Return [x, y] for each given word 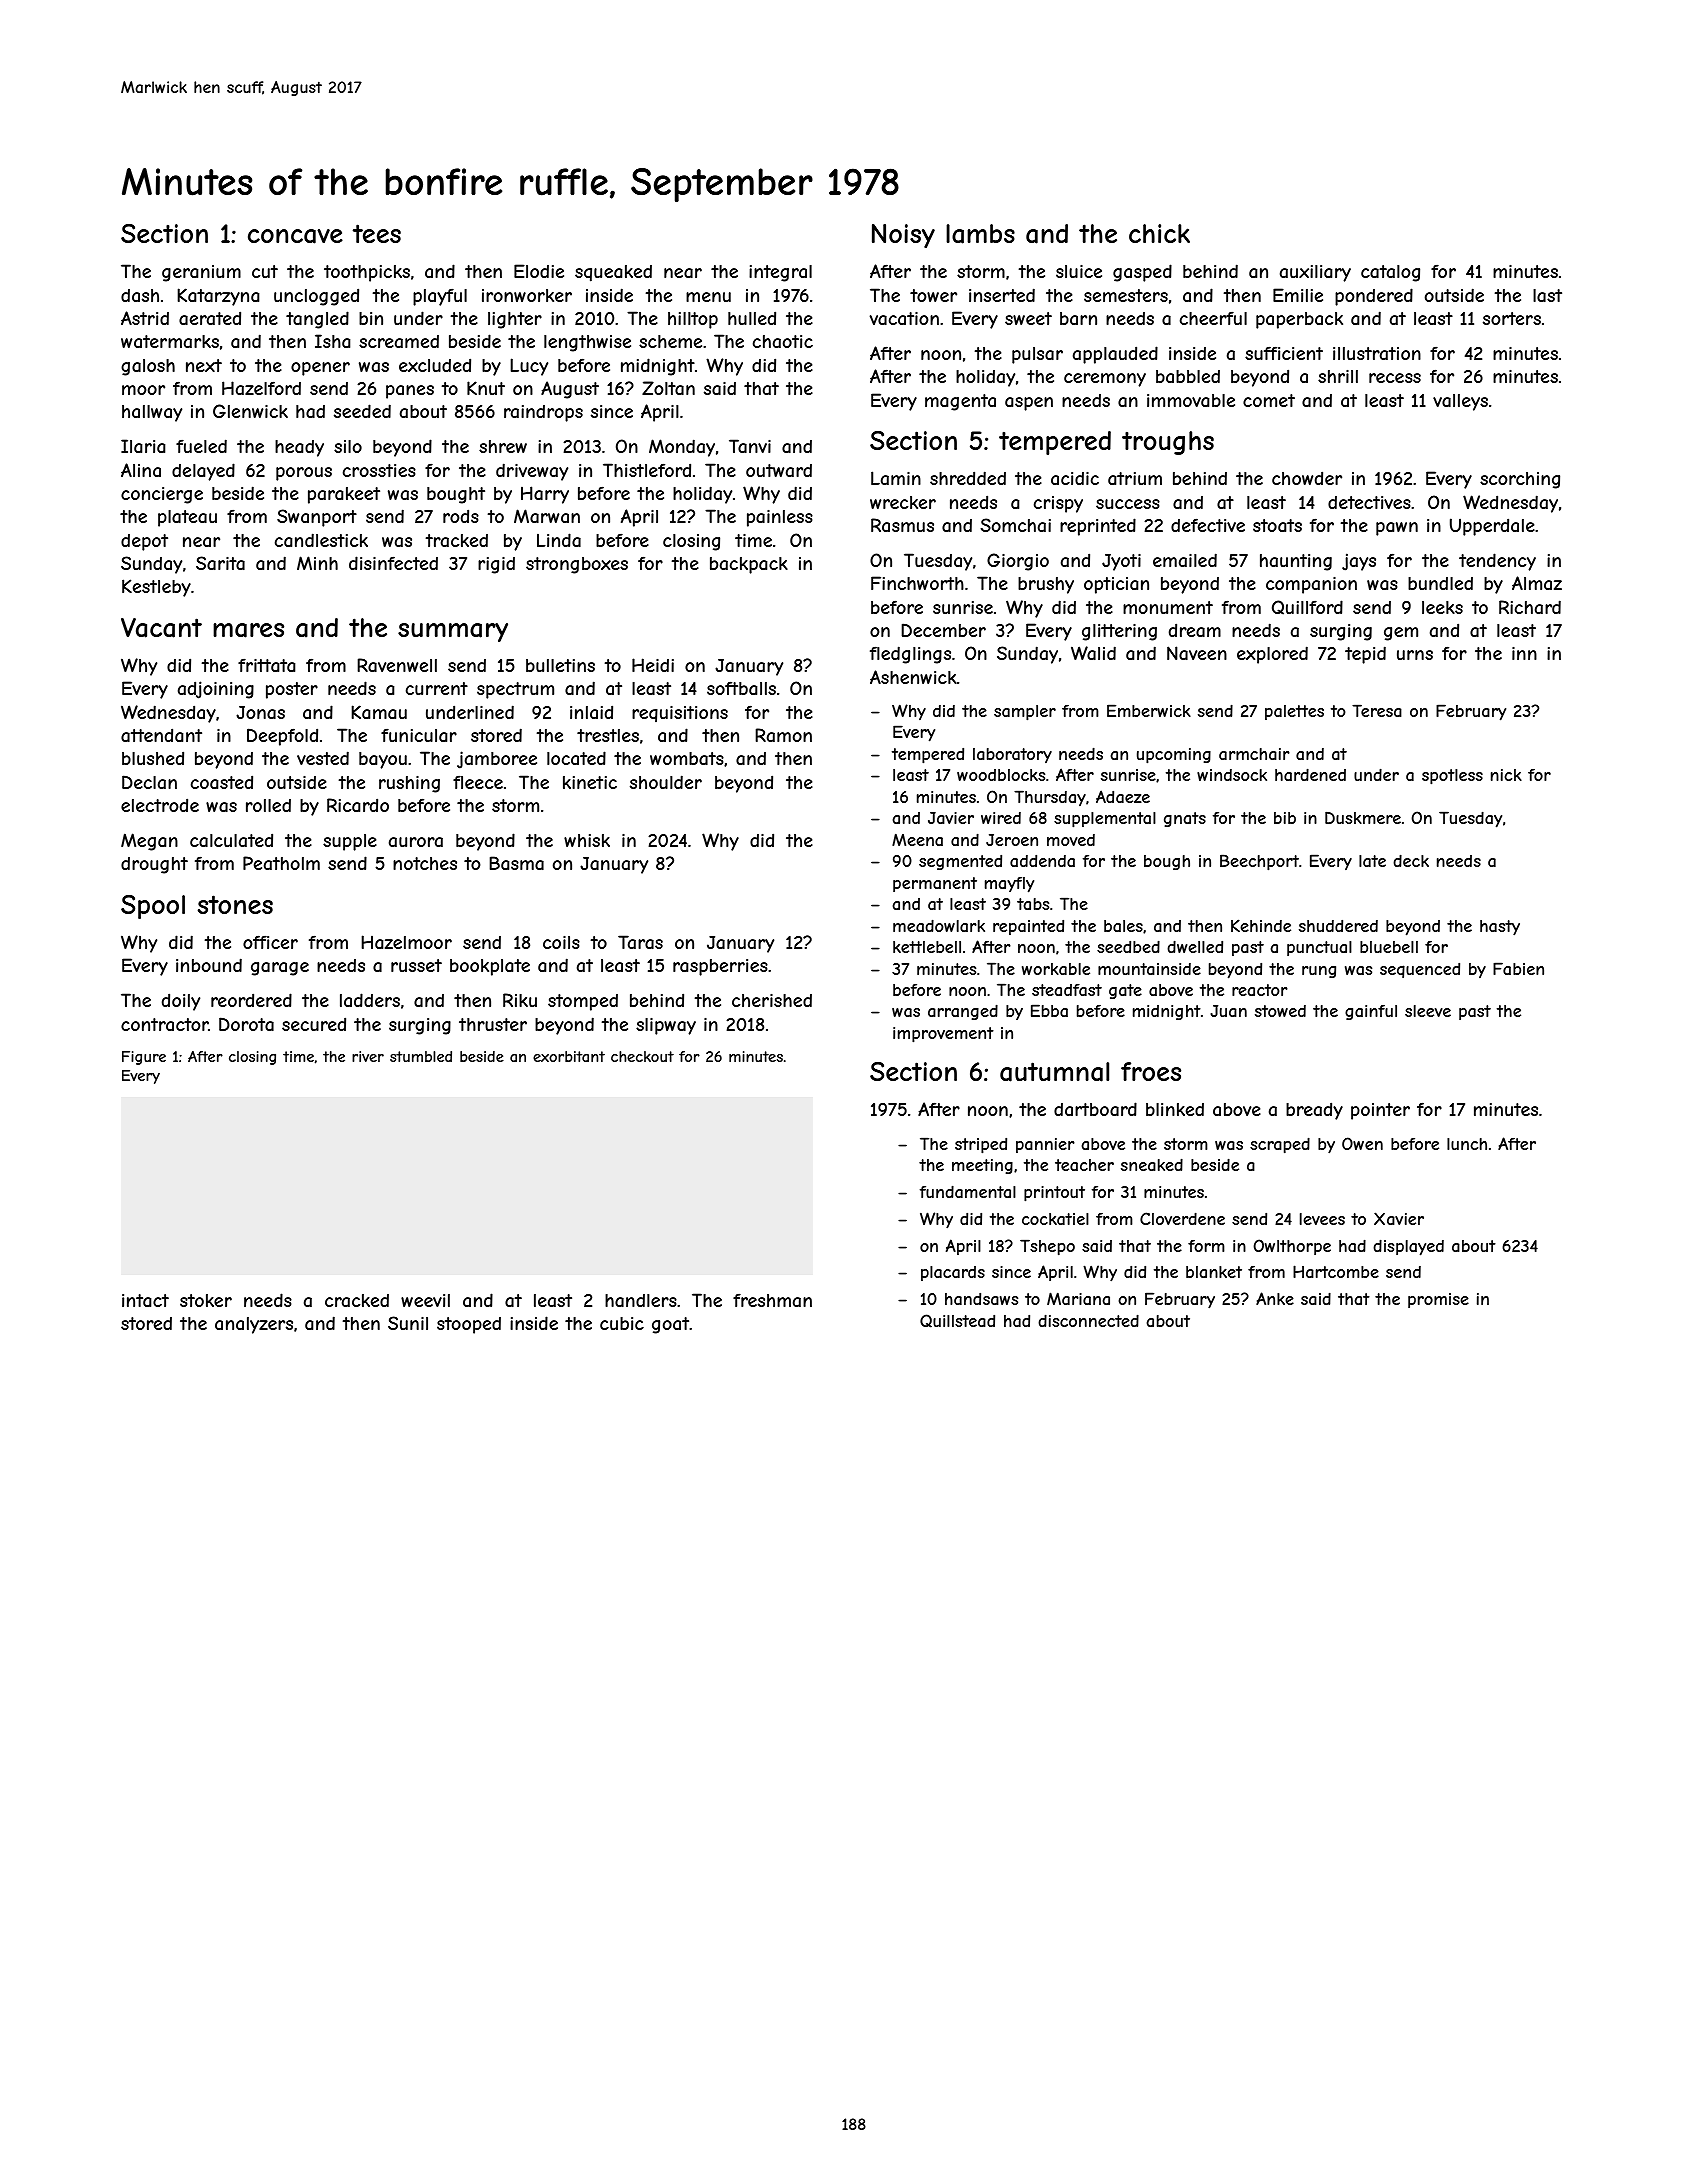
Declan [149, 782]
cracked [357, 1300]
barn [1078, 318]
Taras [640, 942]
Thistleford [647, 470]
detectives [1369, 502]
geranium [201, 273]
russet [416, 965]
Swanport [317, 518]
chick [1159, 233]
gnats [1185, 819]
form [1206, 1246]
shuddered [1338, 925]
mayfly [1009, 885]
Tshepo [1047, 1247]
